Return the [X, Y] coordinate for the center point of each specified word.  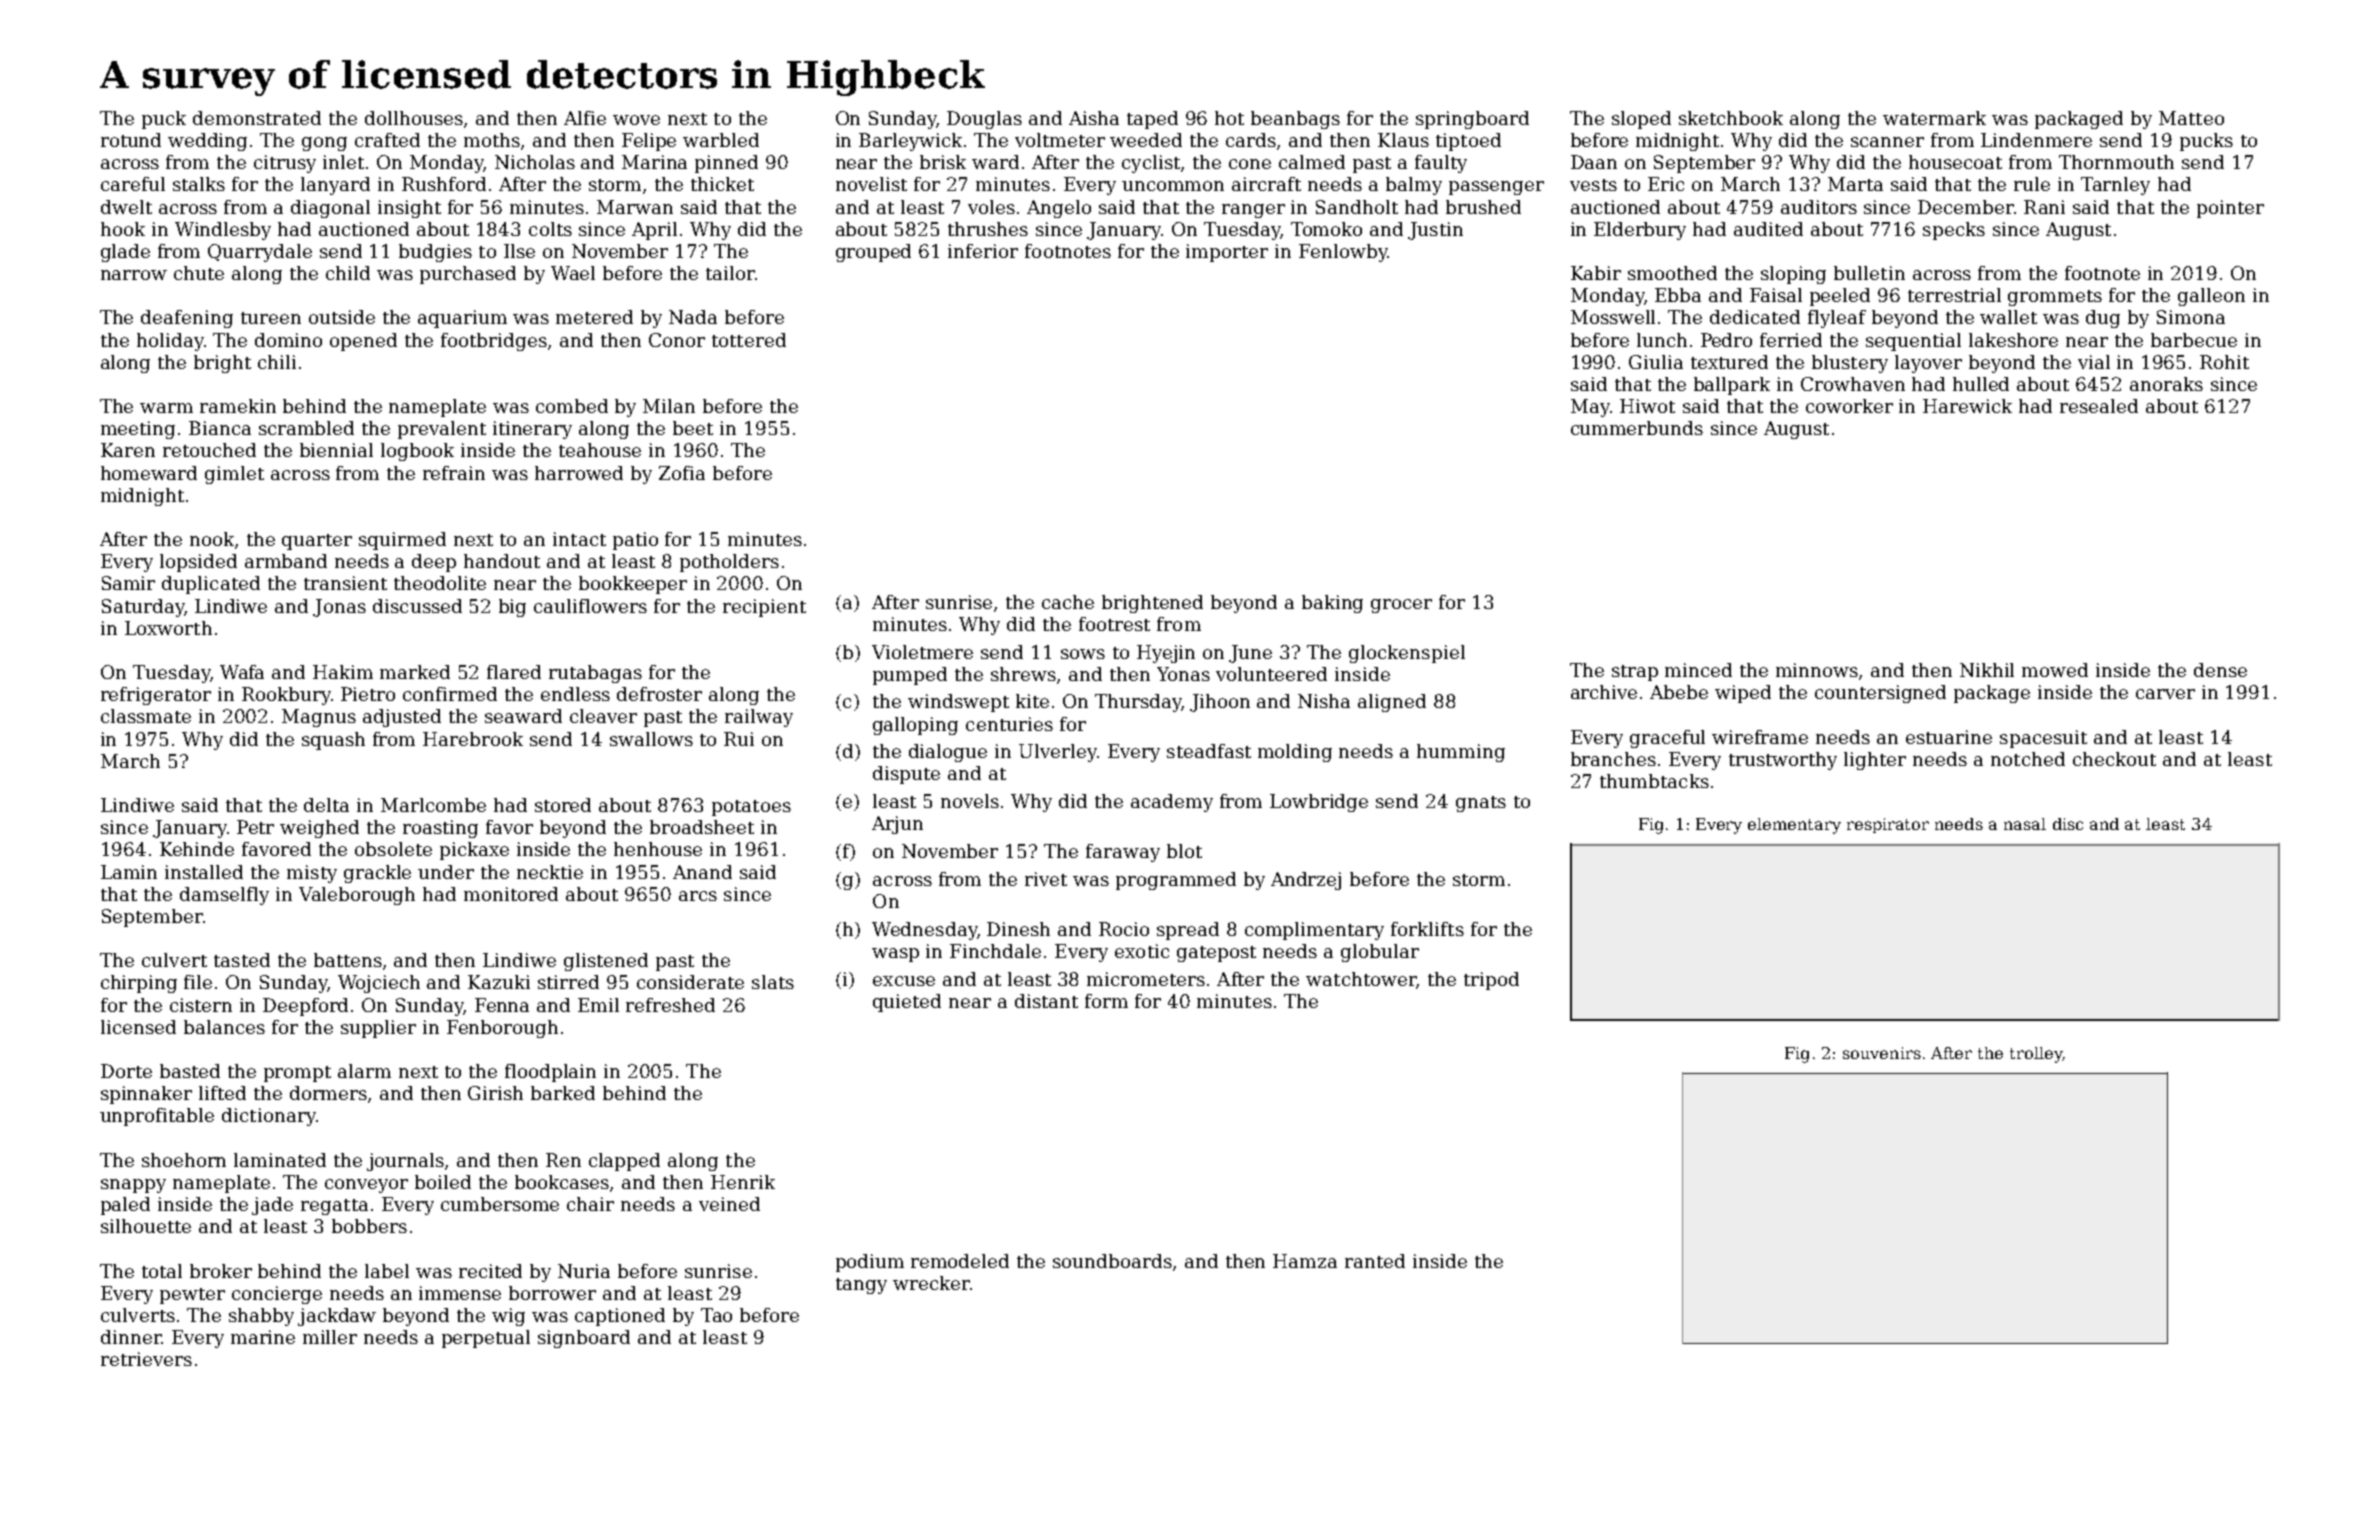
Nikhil [1987, 670]
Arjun [897, 825]
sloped [1641, 120]
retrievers [146, 1359]
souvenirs [1882, 1053]
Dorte [126, 1071]
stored [563, 805]
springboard [1472, 120]
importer [1227, 253]
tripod [1491, 981]
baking [1332, 604]
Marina [654, 162]
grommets [2055, 298]
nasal [2025, 824]
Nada [693, 317]
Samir [128, 583]
